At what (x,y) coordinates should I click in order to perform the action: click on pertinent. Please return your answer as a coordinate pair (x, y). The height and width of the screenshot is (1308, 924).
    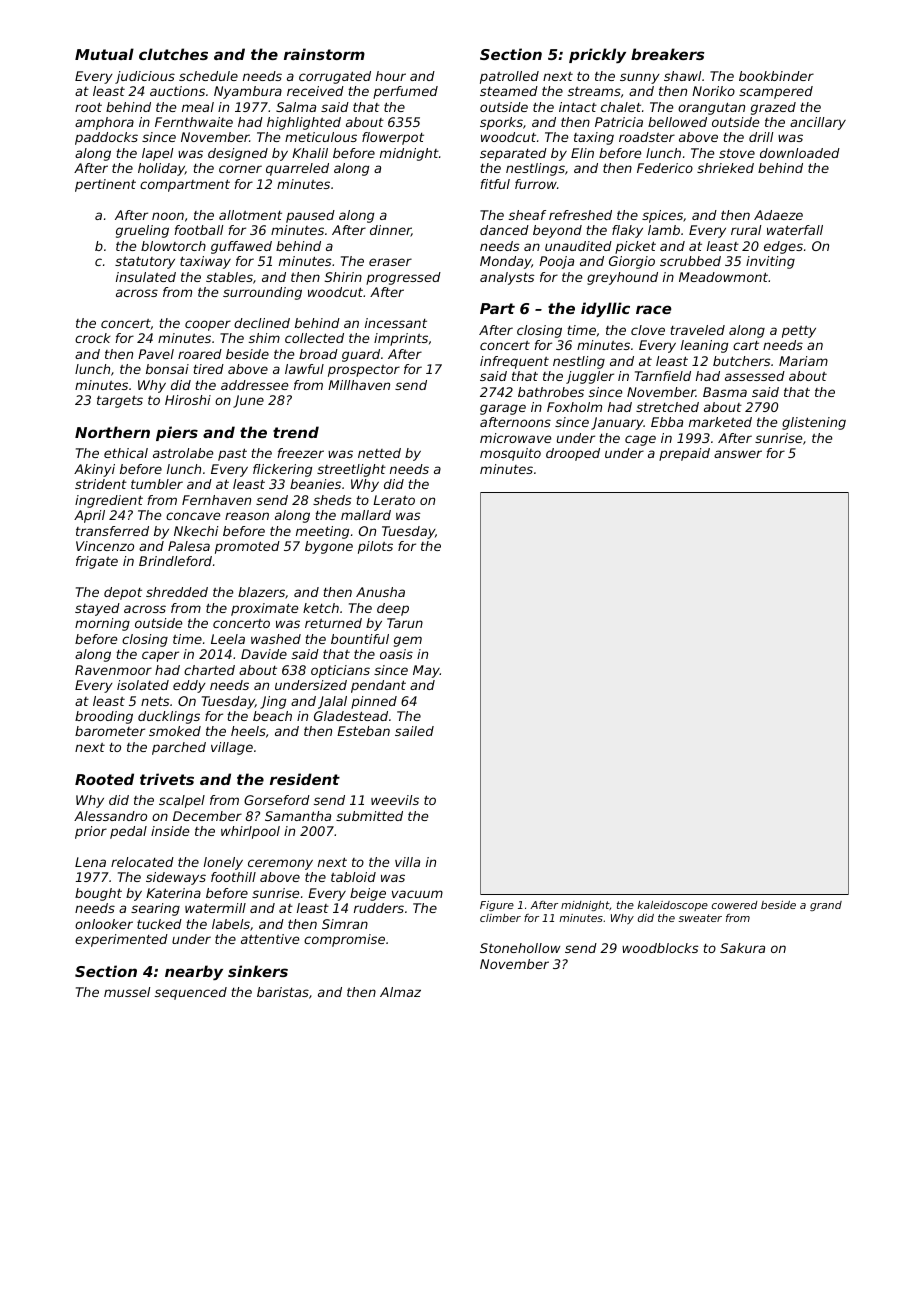
    Looking at the image, I should click on (105, 185).
